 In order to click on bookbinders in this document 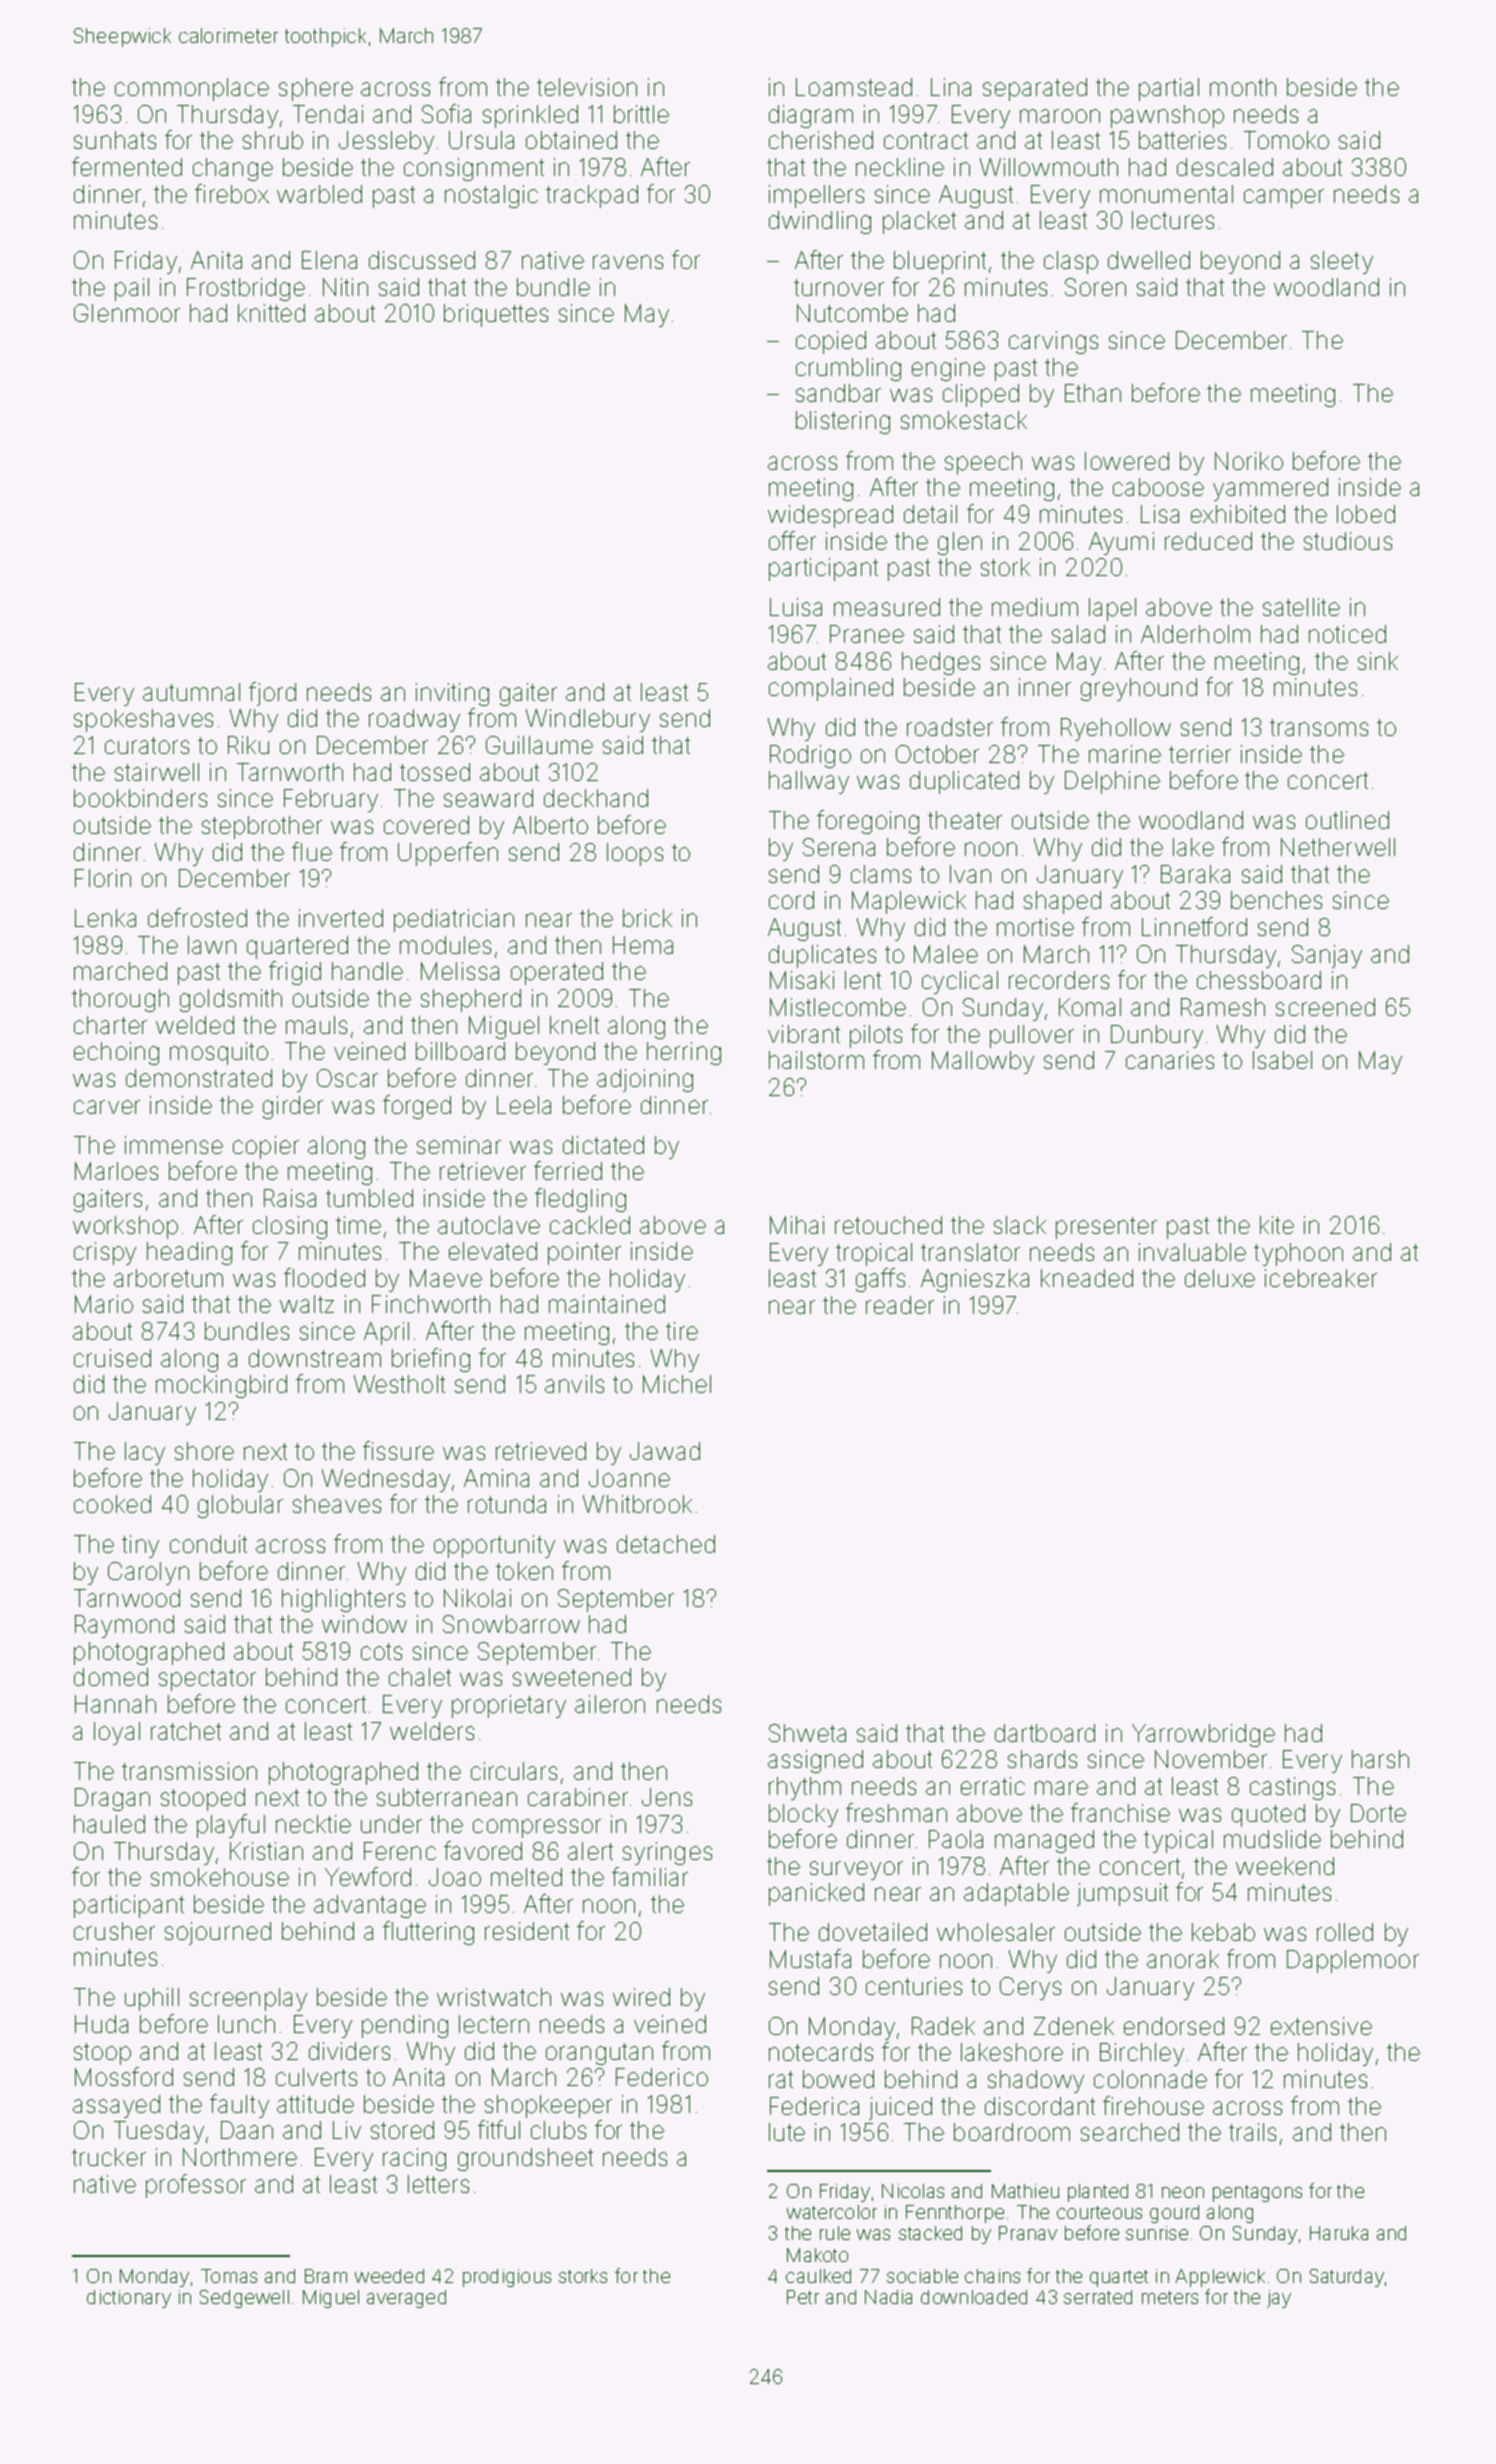, I will do `click(140, 798)`.
